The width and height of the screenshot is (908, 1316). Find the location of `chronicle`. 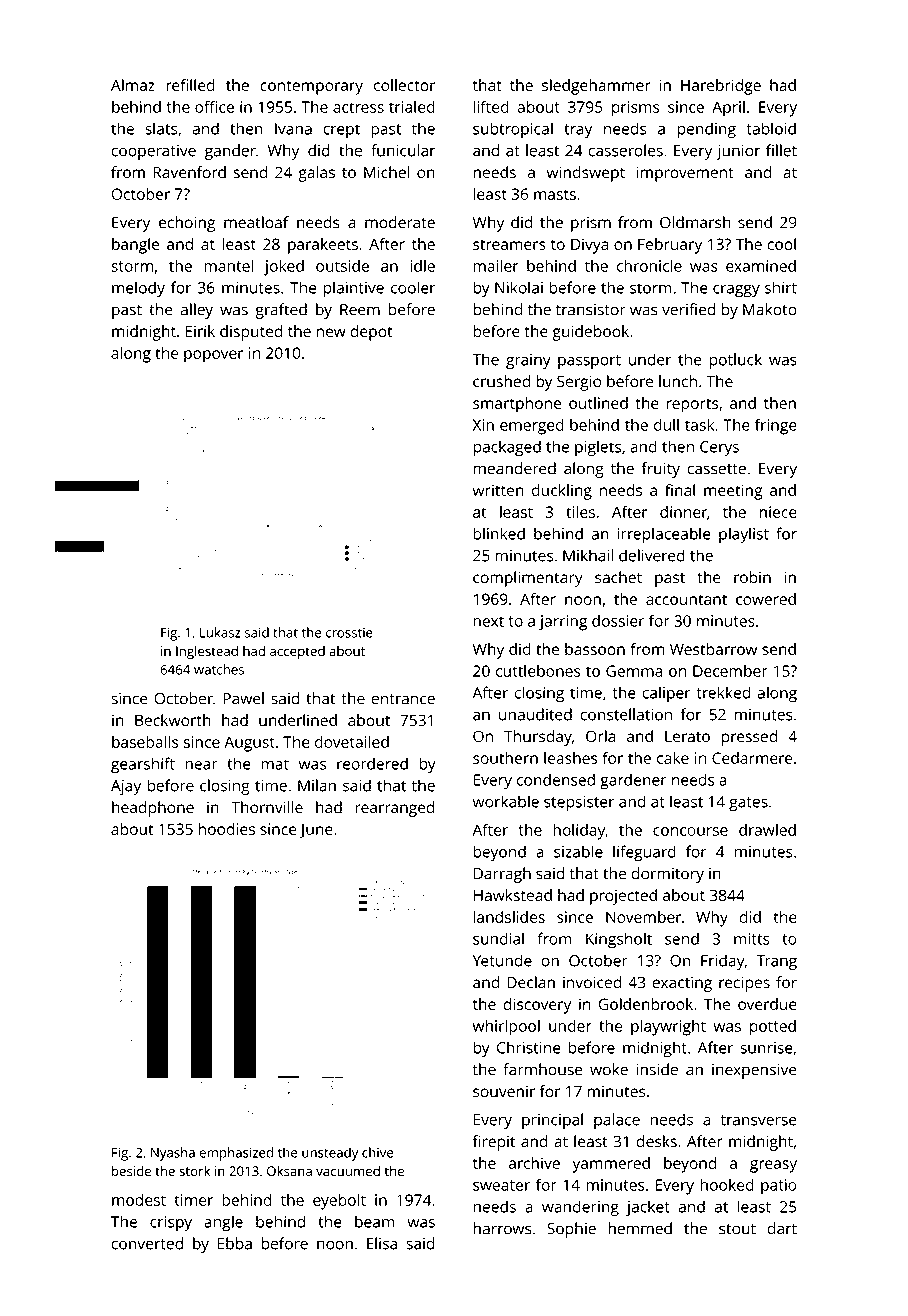

chronicle is located at coordinates (649, 265).
